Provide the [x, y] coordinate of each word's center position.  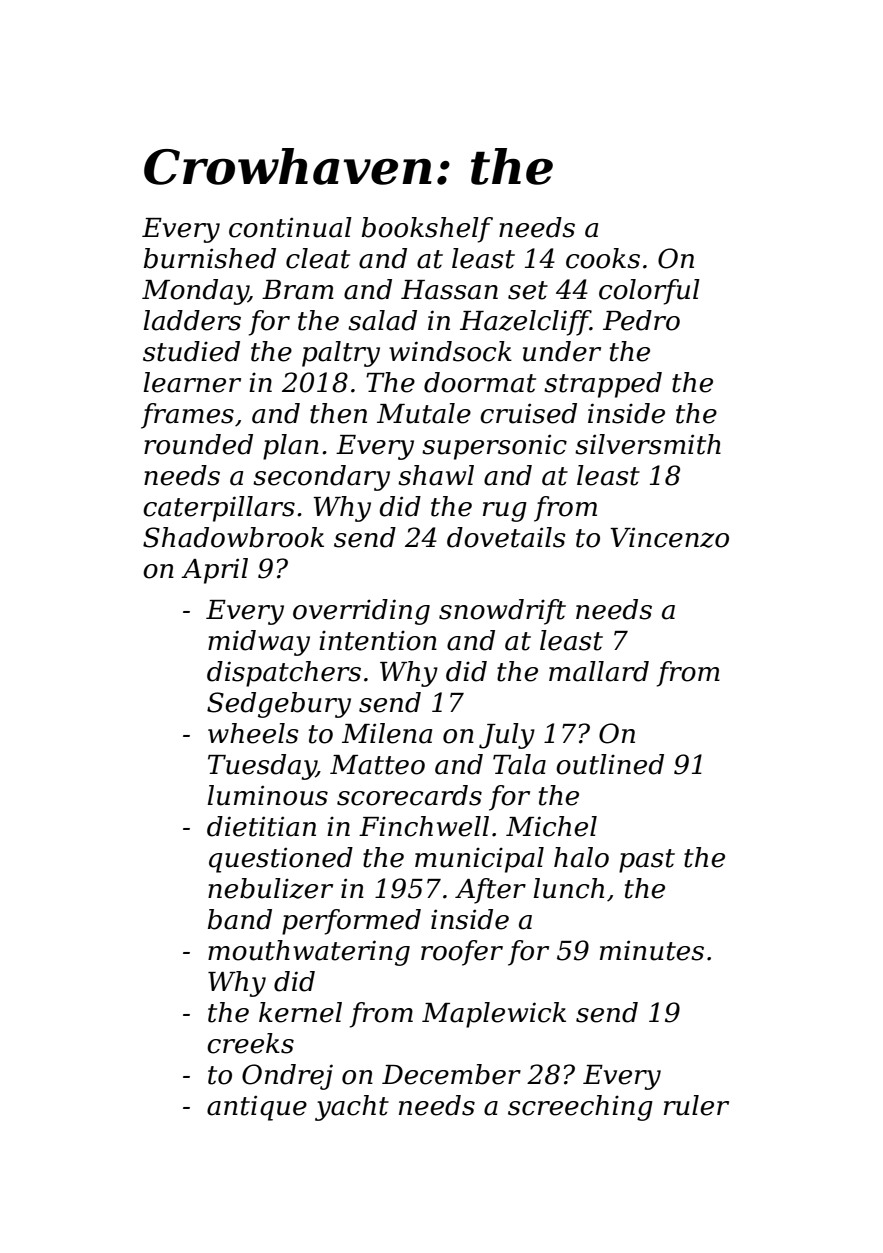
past [647, 861]
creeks [250, 1043]
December [451, 1074]
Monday [195, 292]
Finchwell [424, 826]
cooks [603, 258]
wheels [253, 733]
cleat [318, 258]
